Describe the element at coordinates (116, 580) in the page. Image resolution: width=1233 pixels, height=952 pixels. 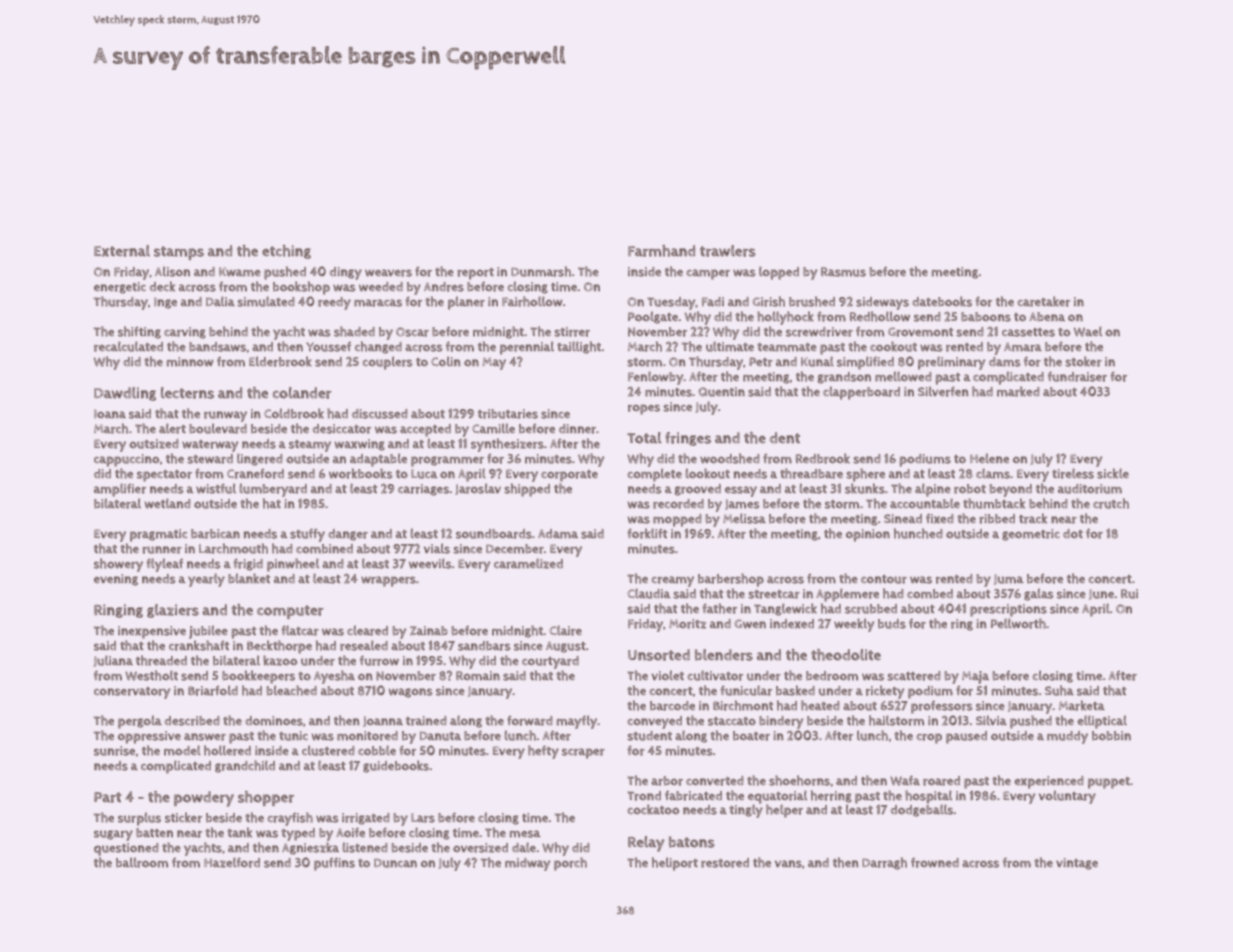
I see `evening` at that location.
